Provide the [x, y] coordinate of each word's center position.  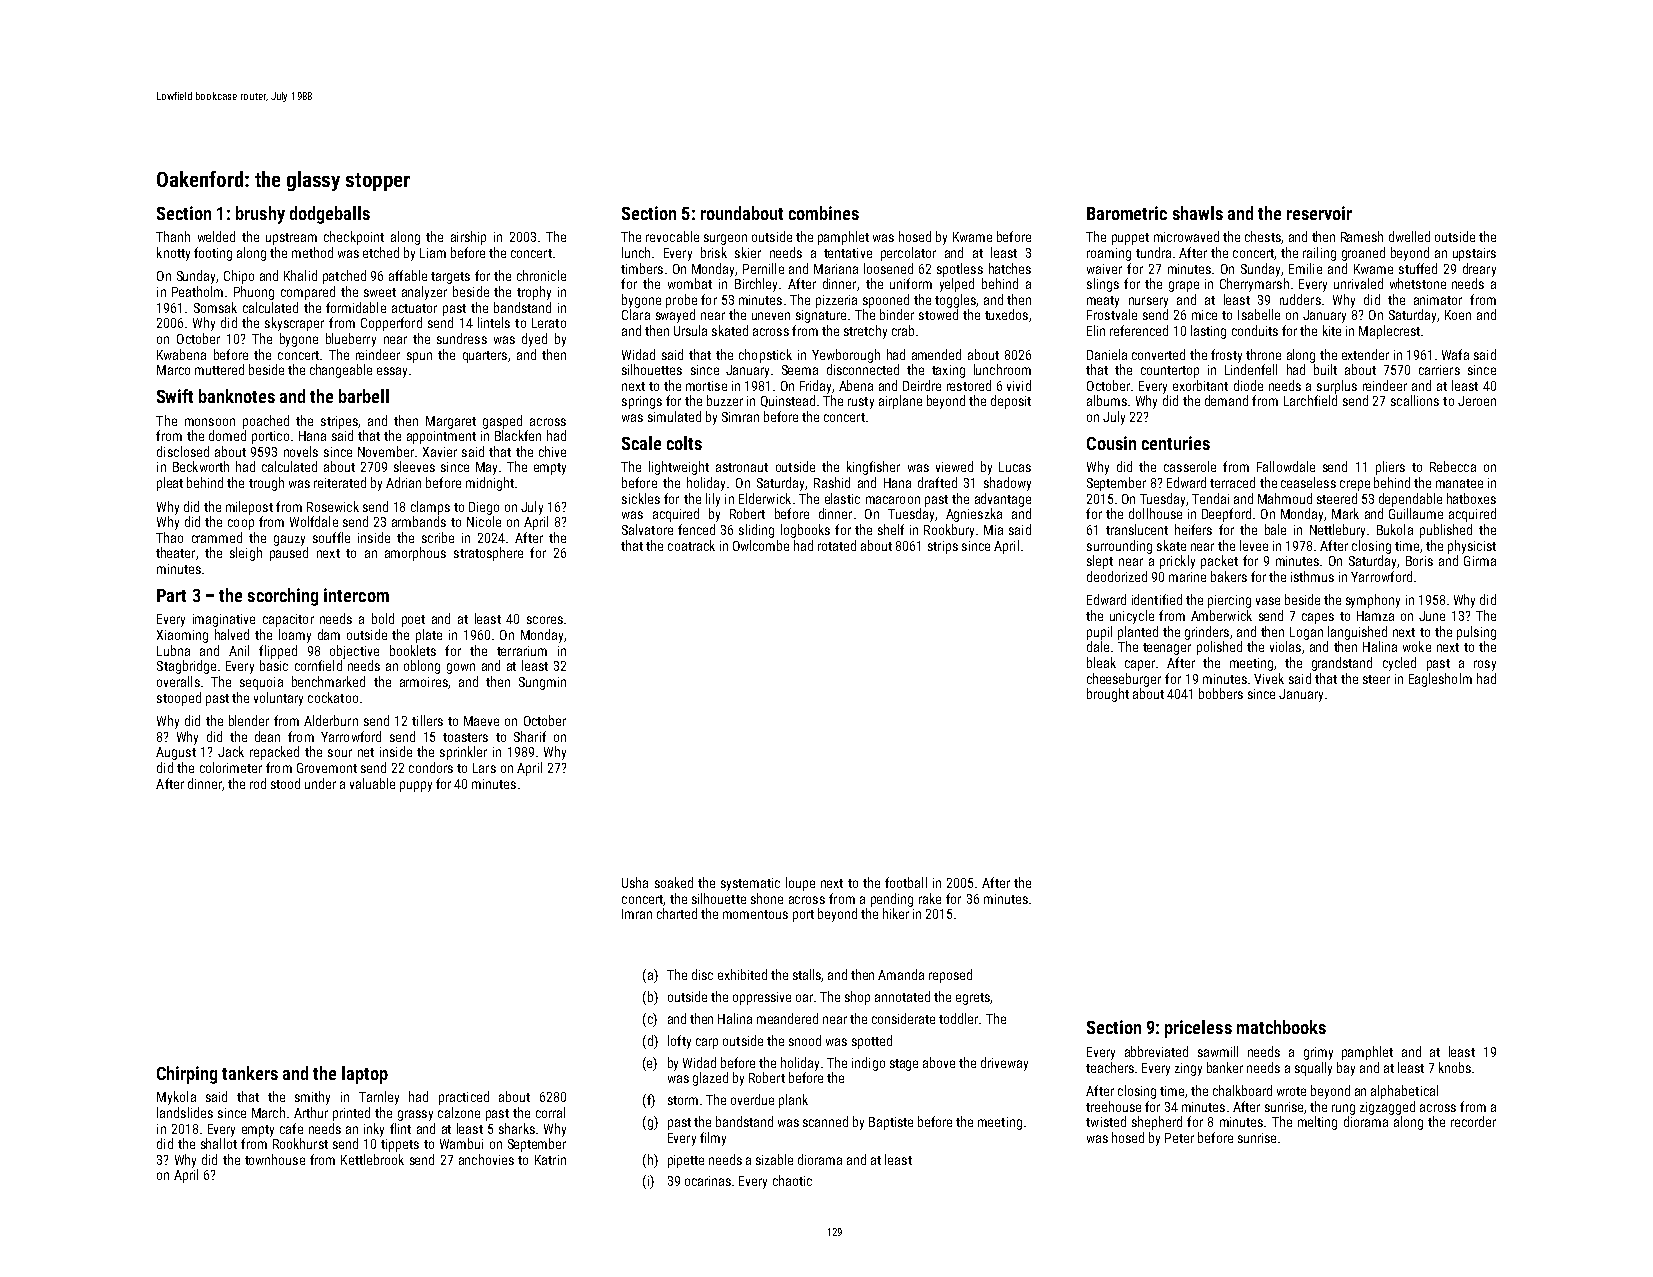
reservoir [1319, 213]
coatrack [691, 545]
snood [805, 1040]
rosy [1485, 665]
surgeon [725, 239]
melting [1317, 1123]
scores [545, 620]
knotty [173, 254]
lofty [679, 1042]
